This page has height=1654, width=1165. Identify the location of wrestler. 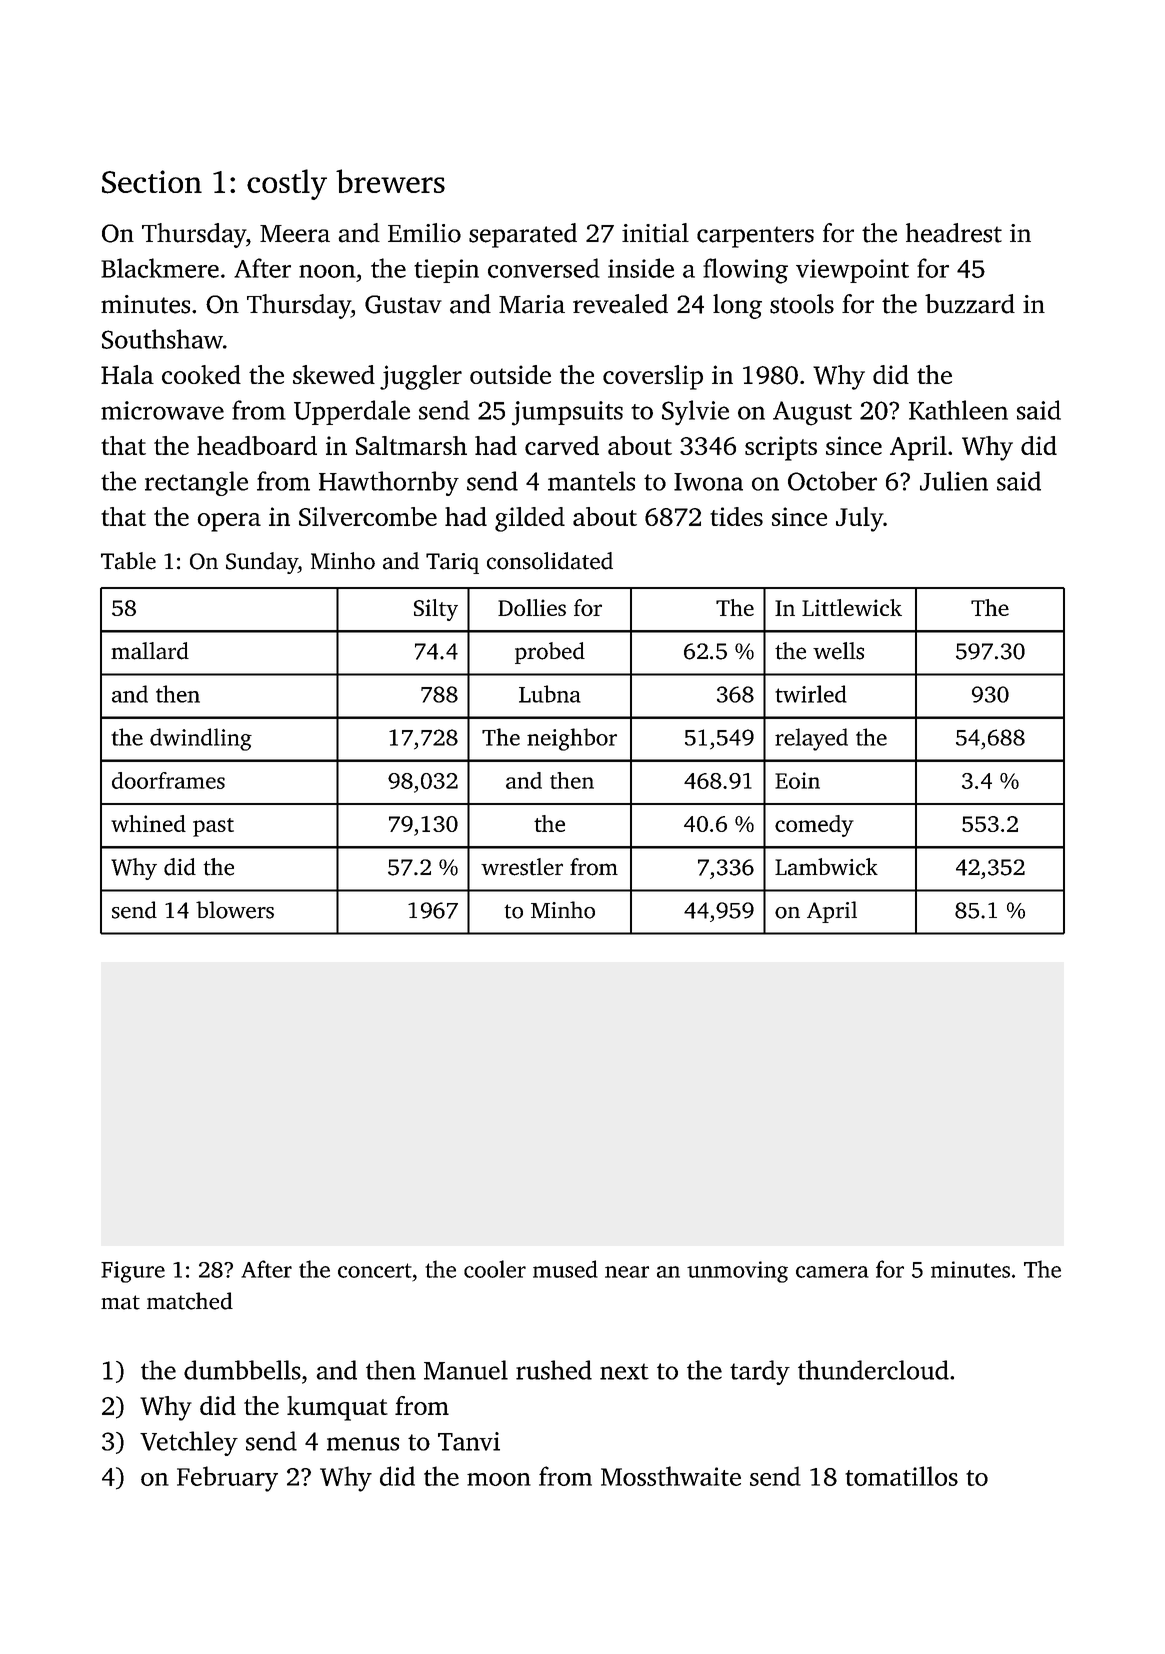
(522, 867).
